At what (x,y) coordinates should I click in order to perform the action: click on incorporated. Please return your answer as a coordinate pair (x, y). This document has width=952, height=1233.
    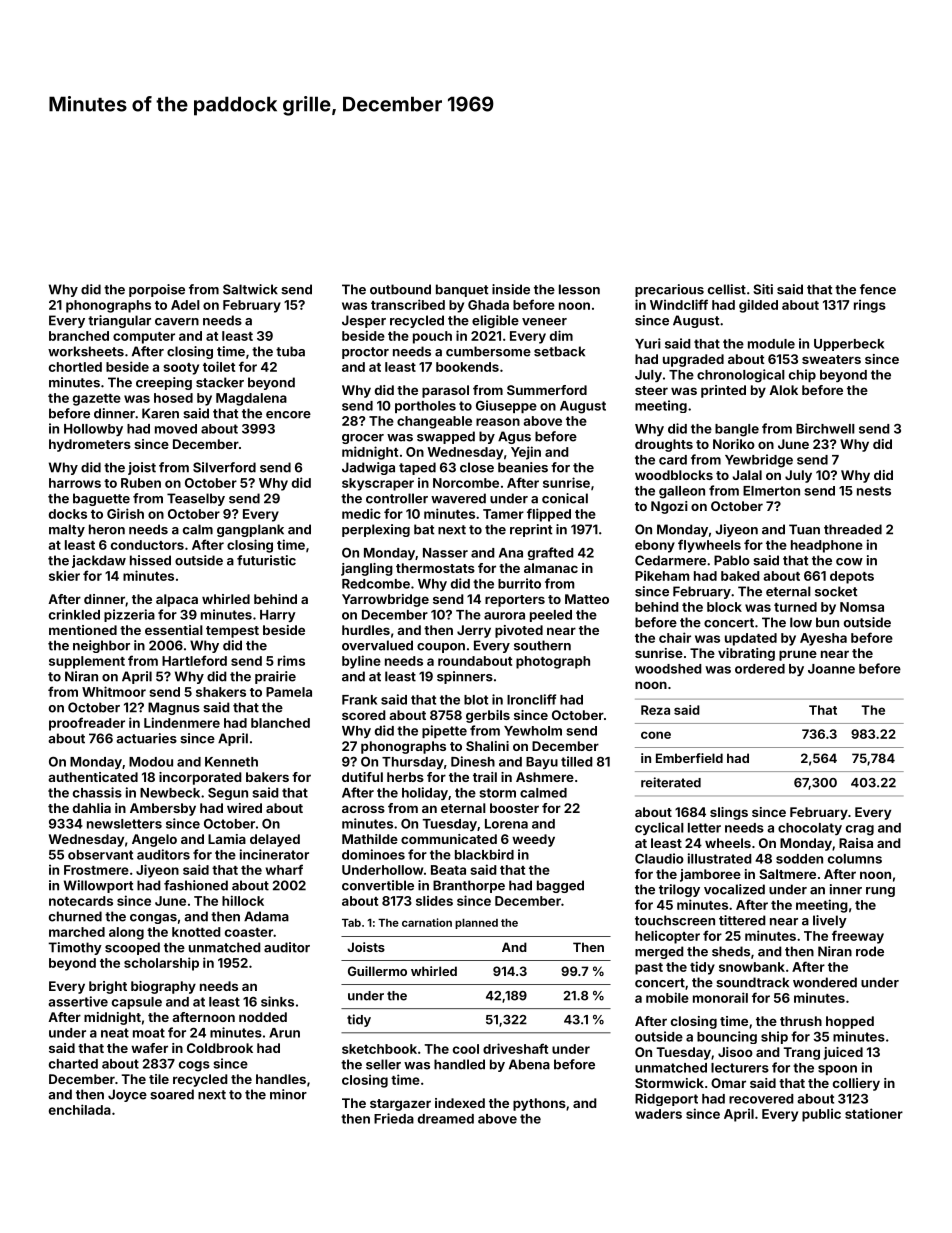
    Looking at the image, I should click on (200, 778).
